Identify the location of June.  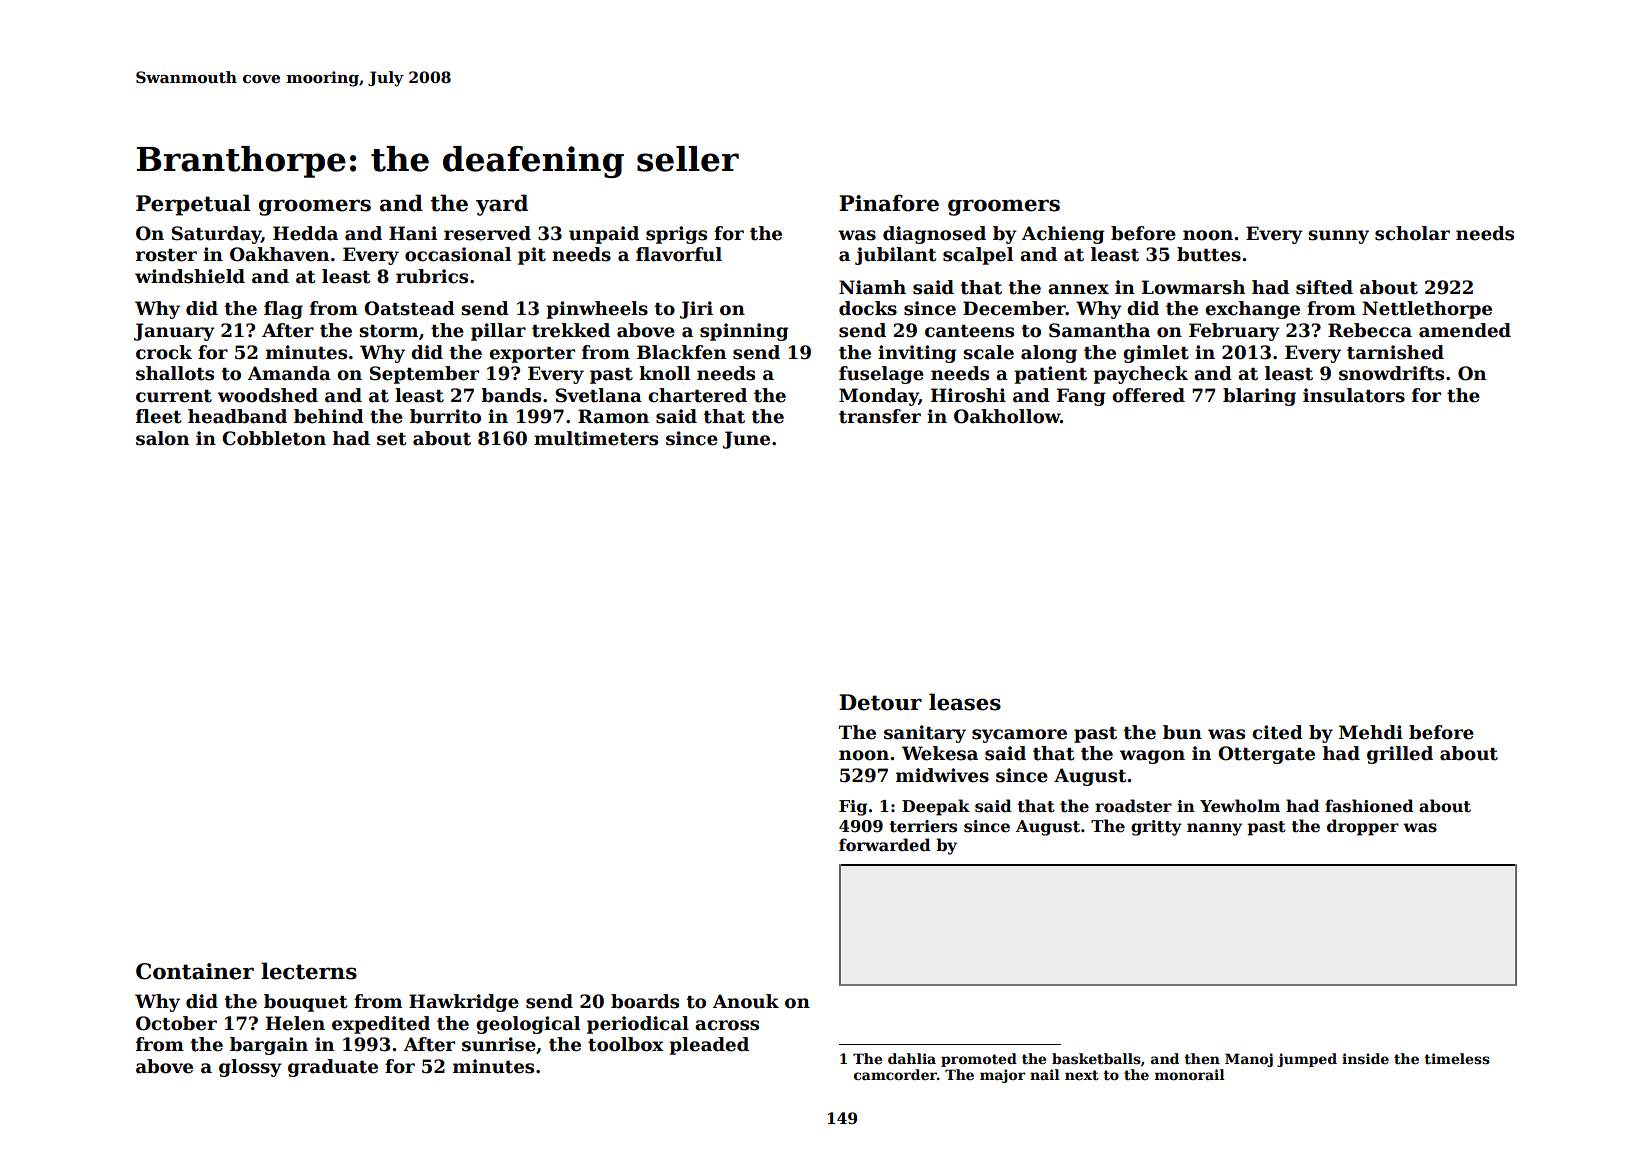
(746, 440).
